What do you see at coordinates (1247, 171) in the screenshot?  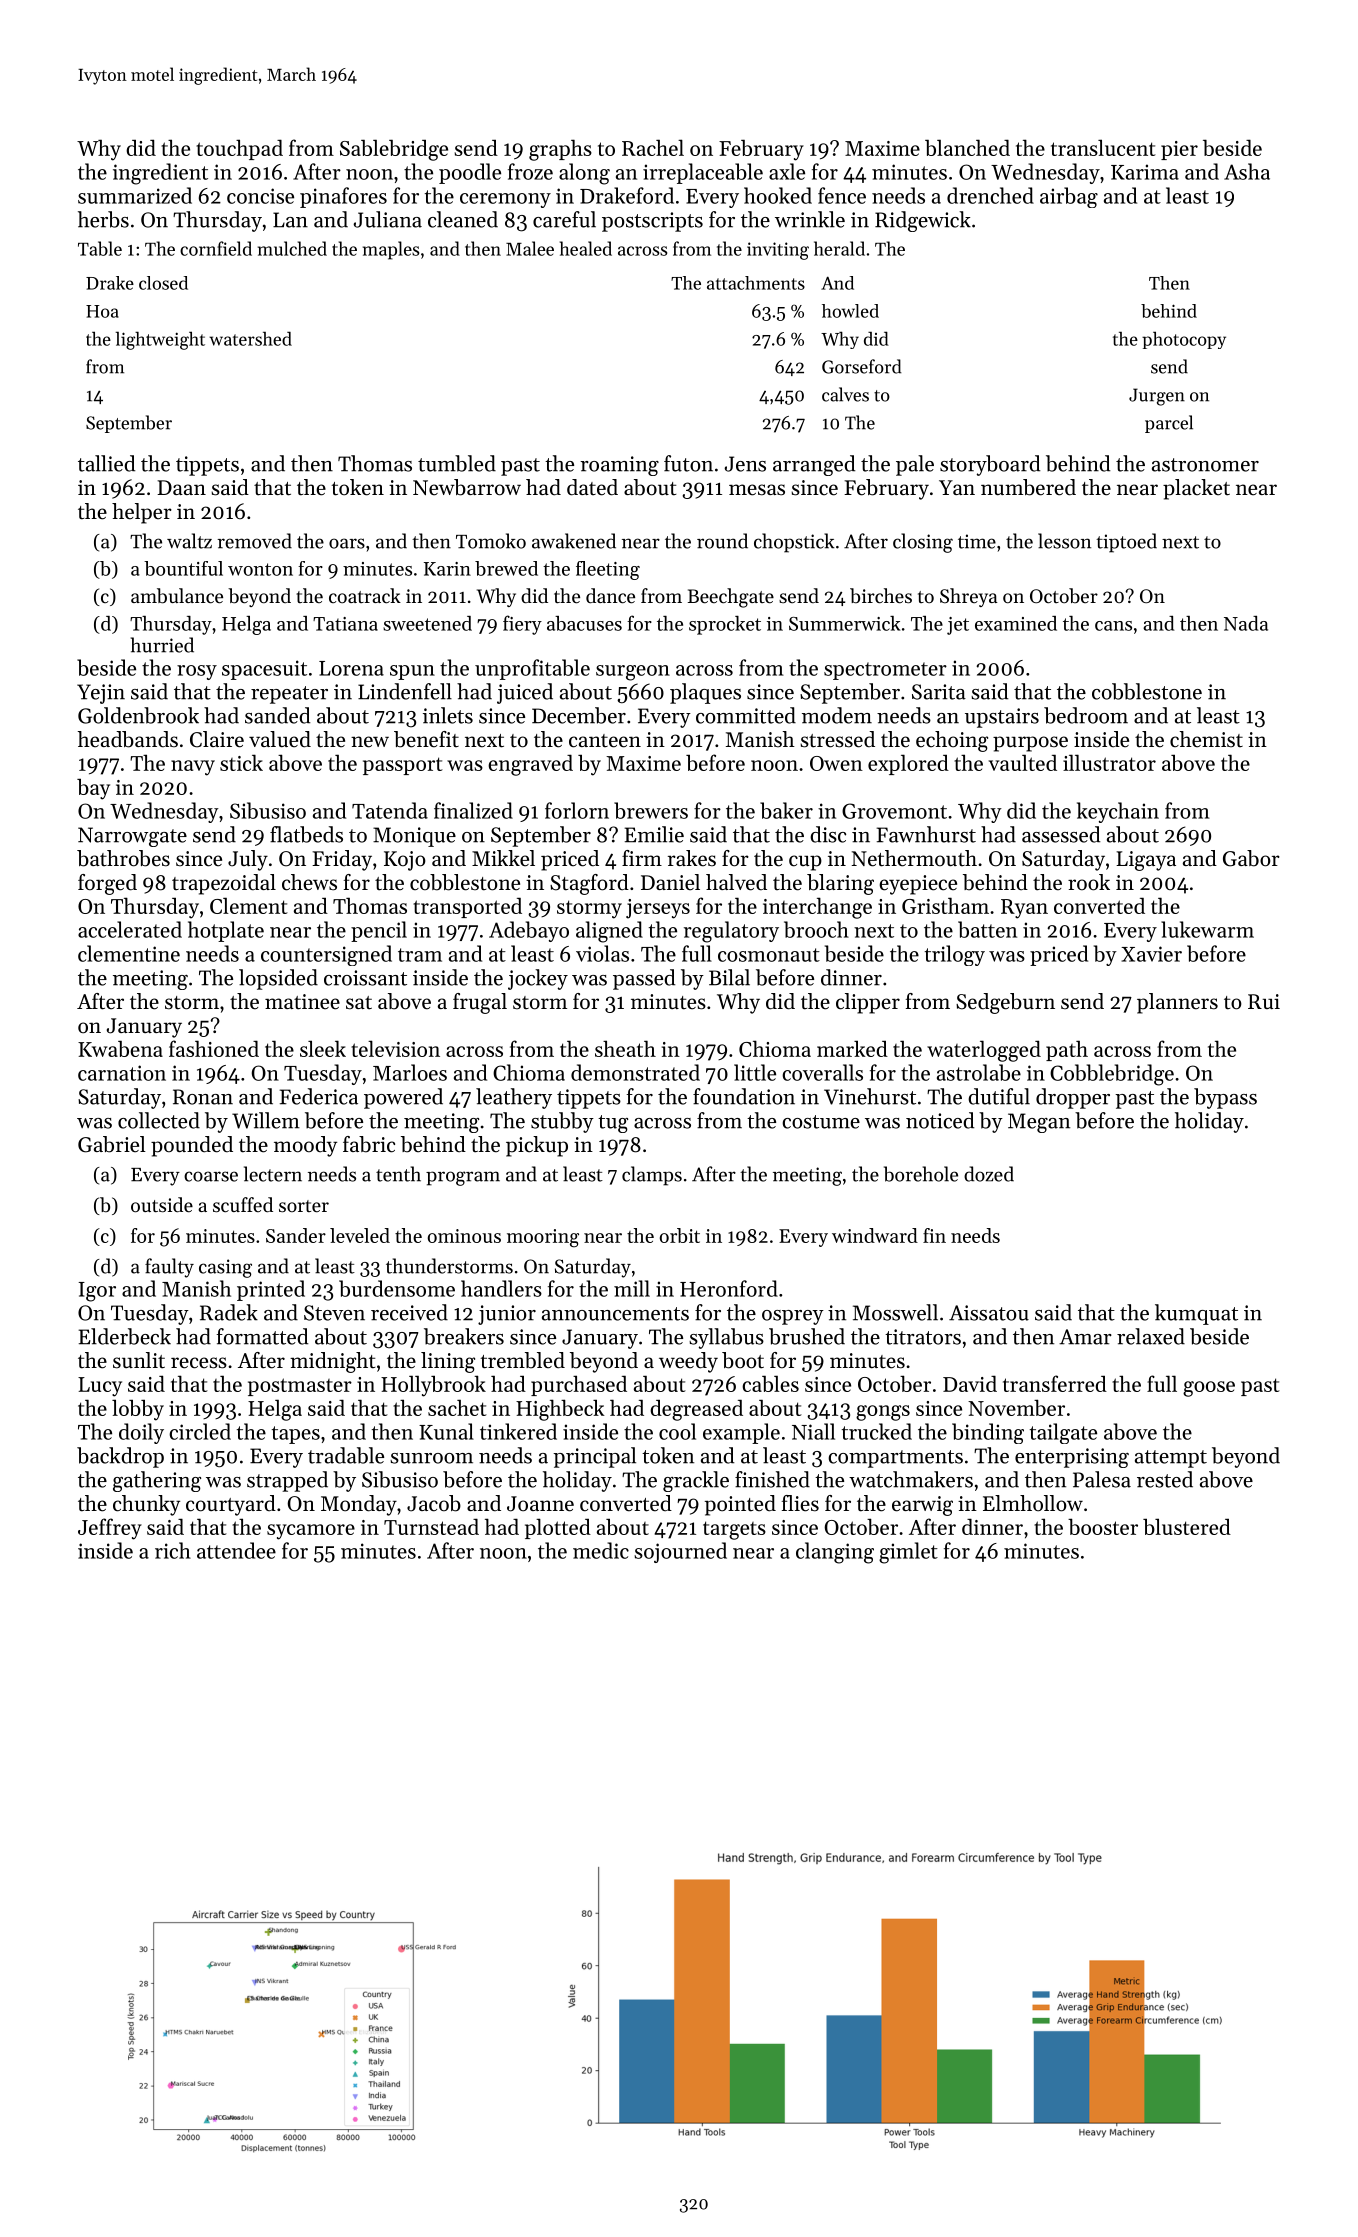 I see `Asha` at bounding box center [1247, 171].
